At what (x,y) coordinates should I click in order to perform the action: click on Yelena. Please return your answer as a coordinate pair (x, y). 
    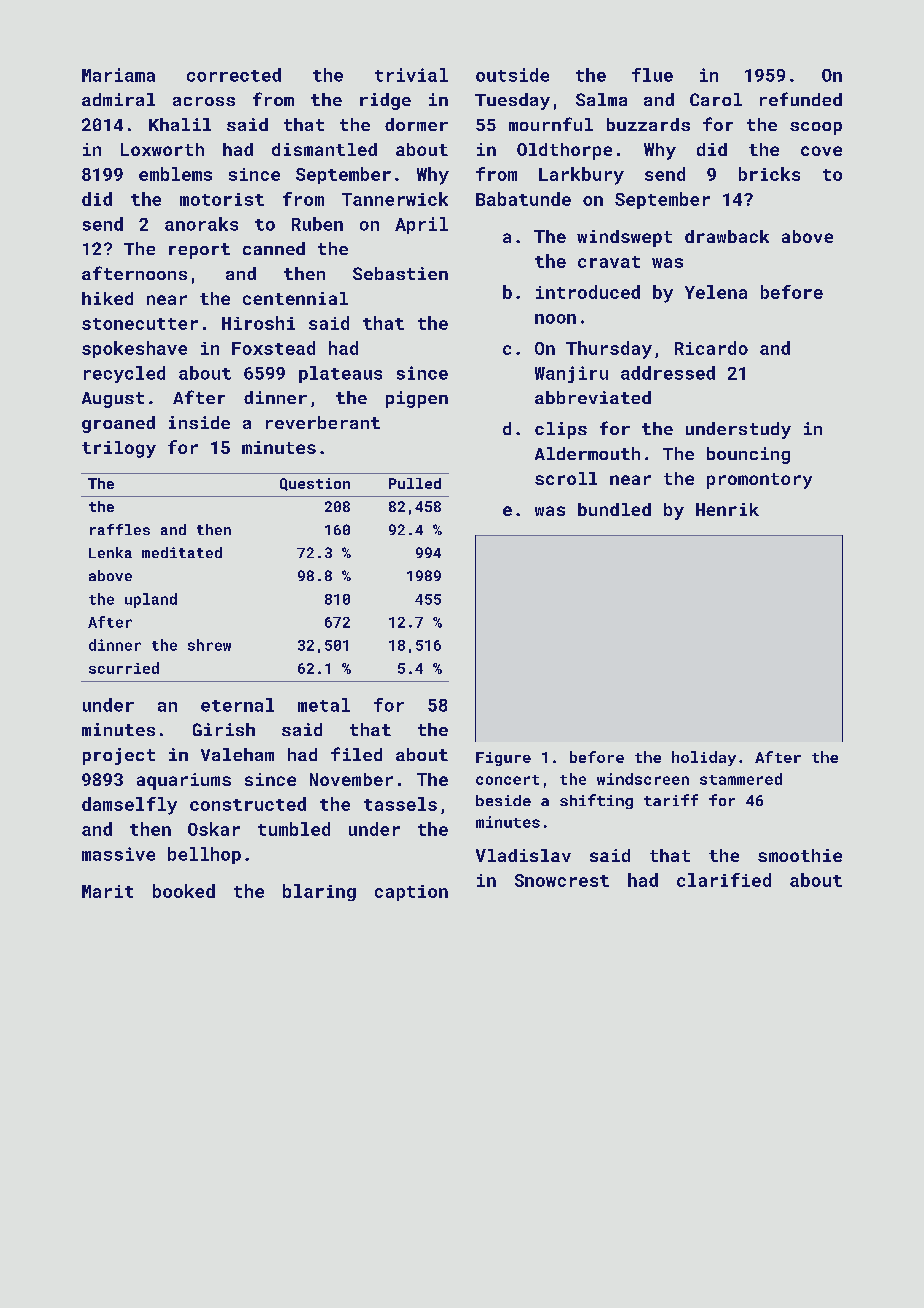
    Looking at the image, I should click on (716, 292).
